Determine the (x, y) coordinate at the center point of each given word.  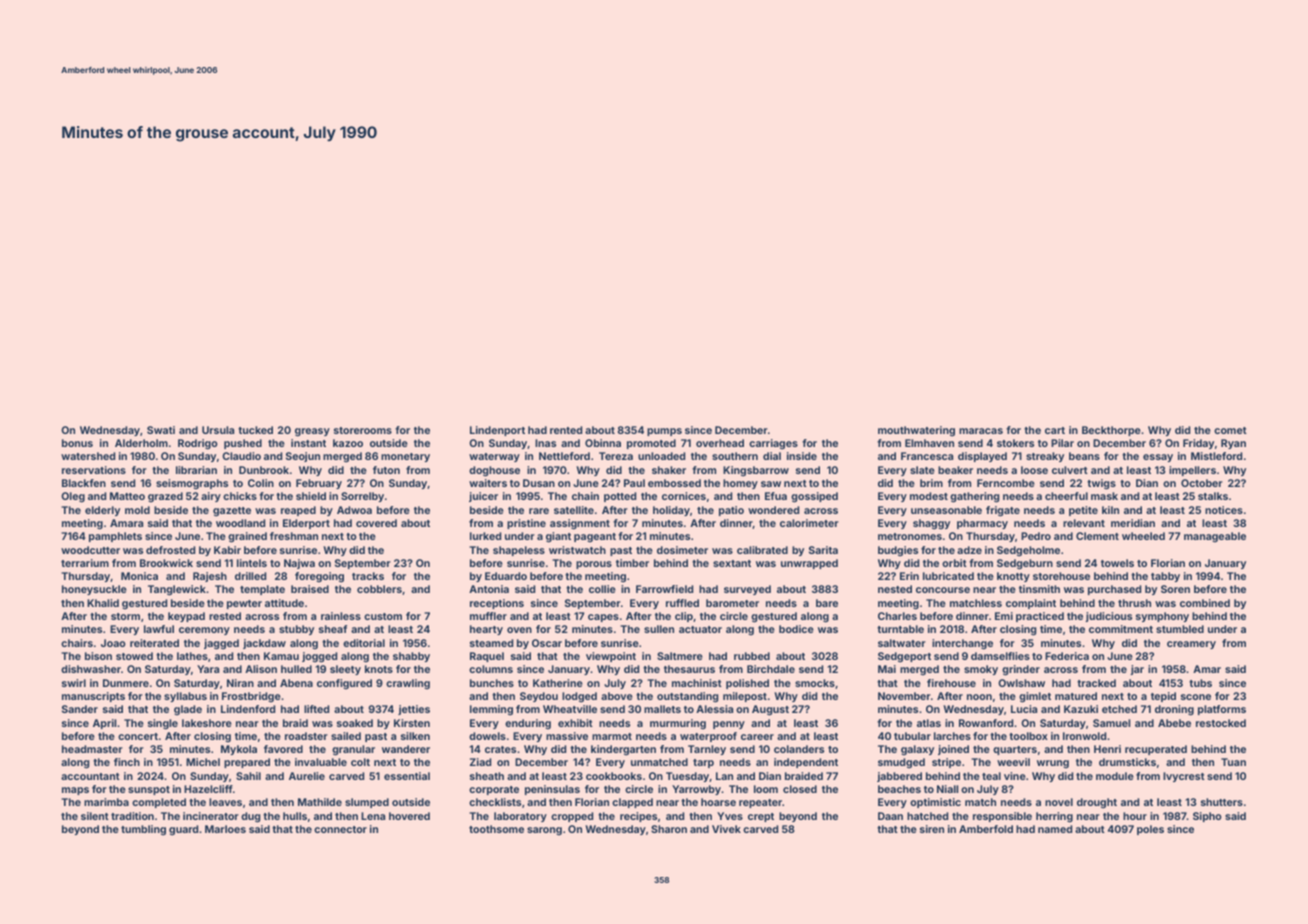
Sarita (823, 550)
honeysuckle (94, 590)
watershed (88, 456)
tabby (1165, 577)
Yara (208, 669)
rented (566, 430)
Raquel (487, 657)
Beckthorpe (1111, 431)
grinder (1021, 670)
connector (340, 829)
